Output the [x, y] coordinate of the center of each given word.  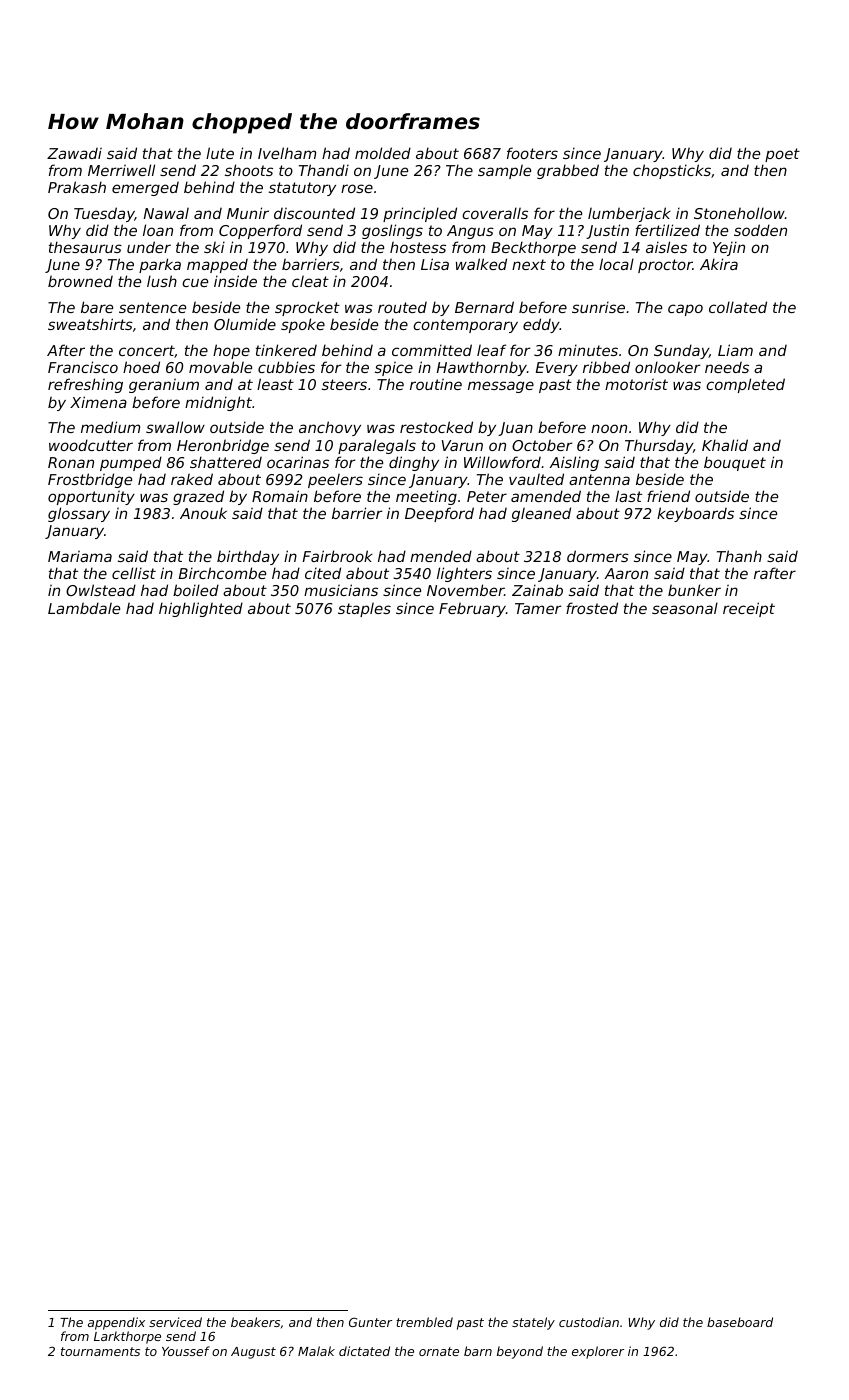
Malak [316, 1351]
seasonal [685, 608]
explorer [598, 1352]
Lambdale [84, 608]
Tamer [538, 608]
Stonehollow [739, 213]
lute [220, 153]
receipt [749, 609]
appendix [116, 1323]
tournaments [100, 1351]
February [472, 609]
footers [532, 153]
